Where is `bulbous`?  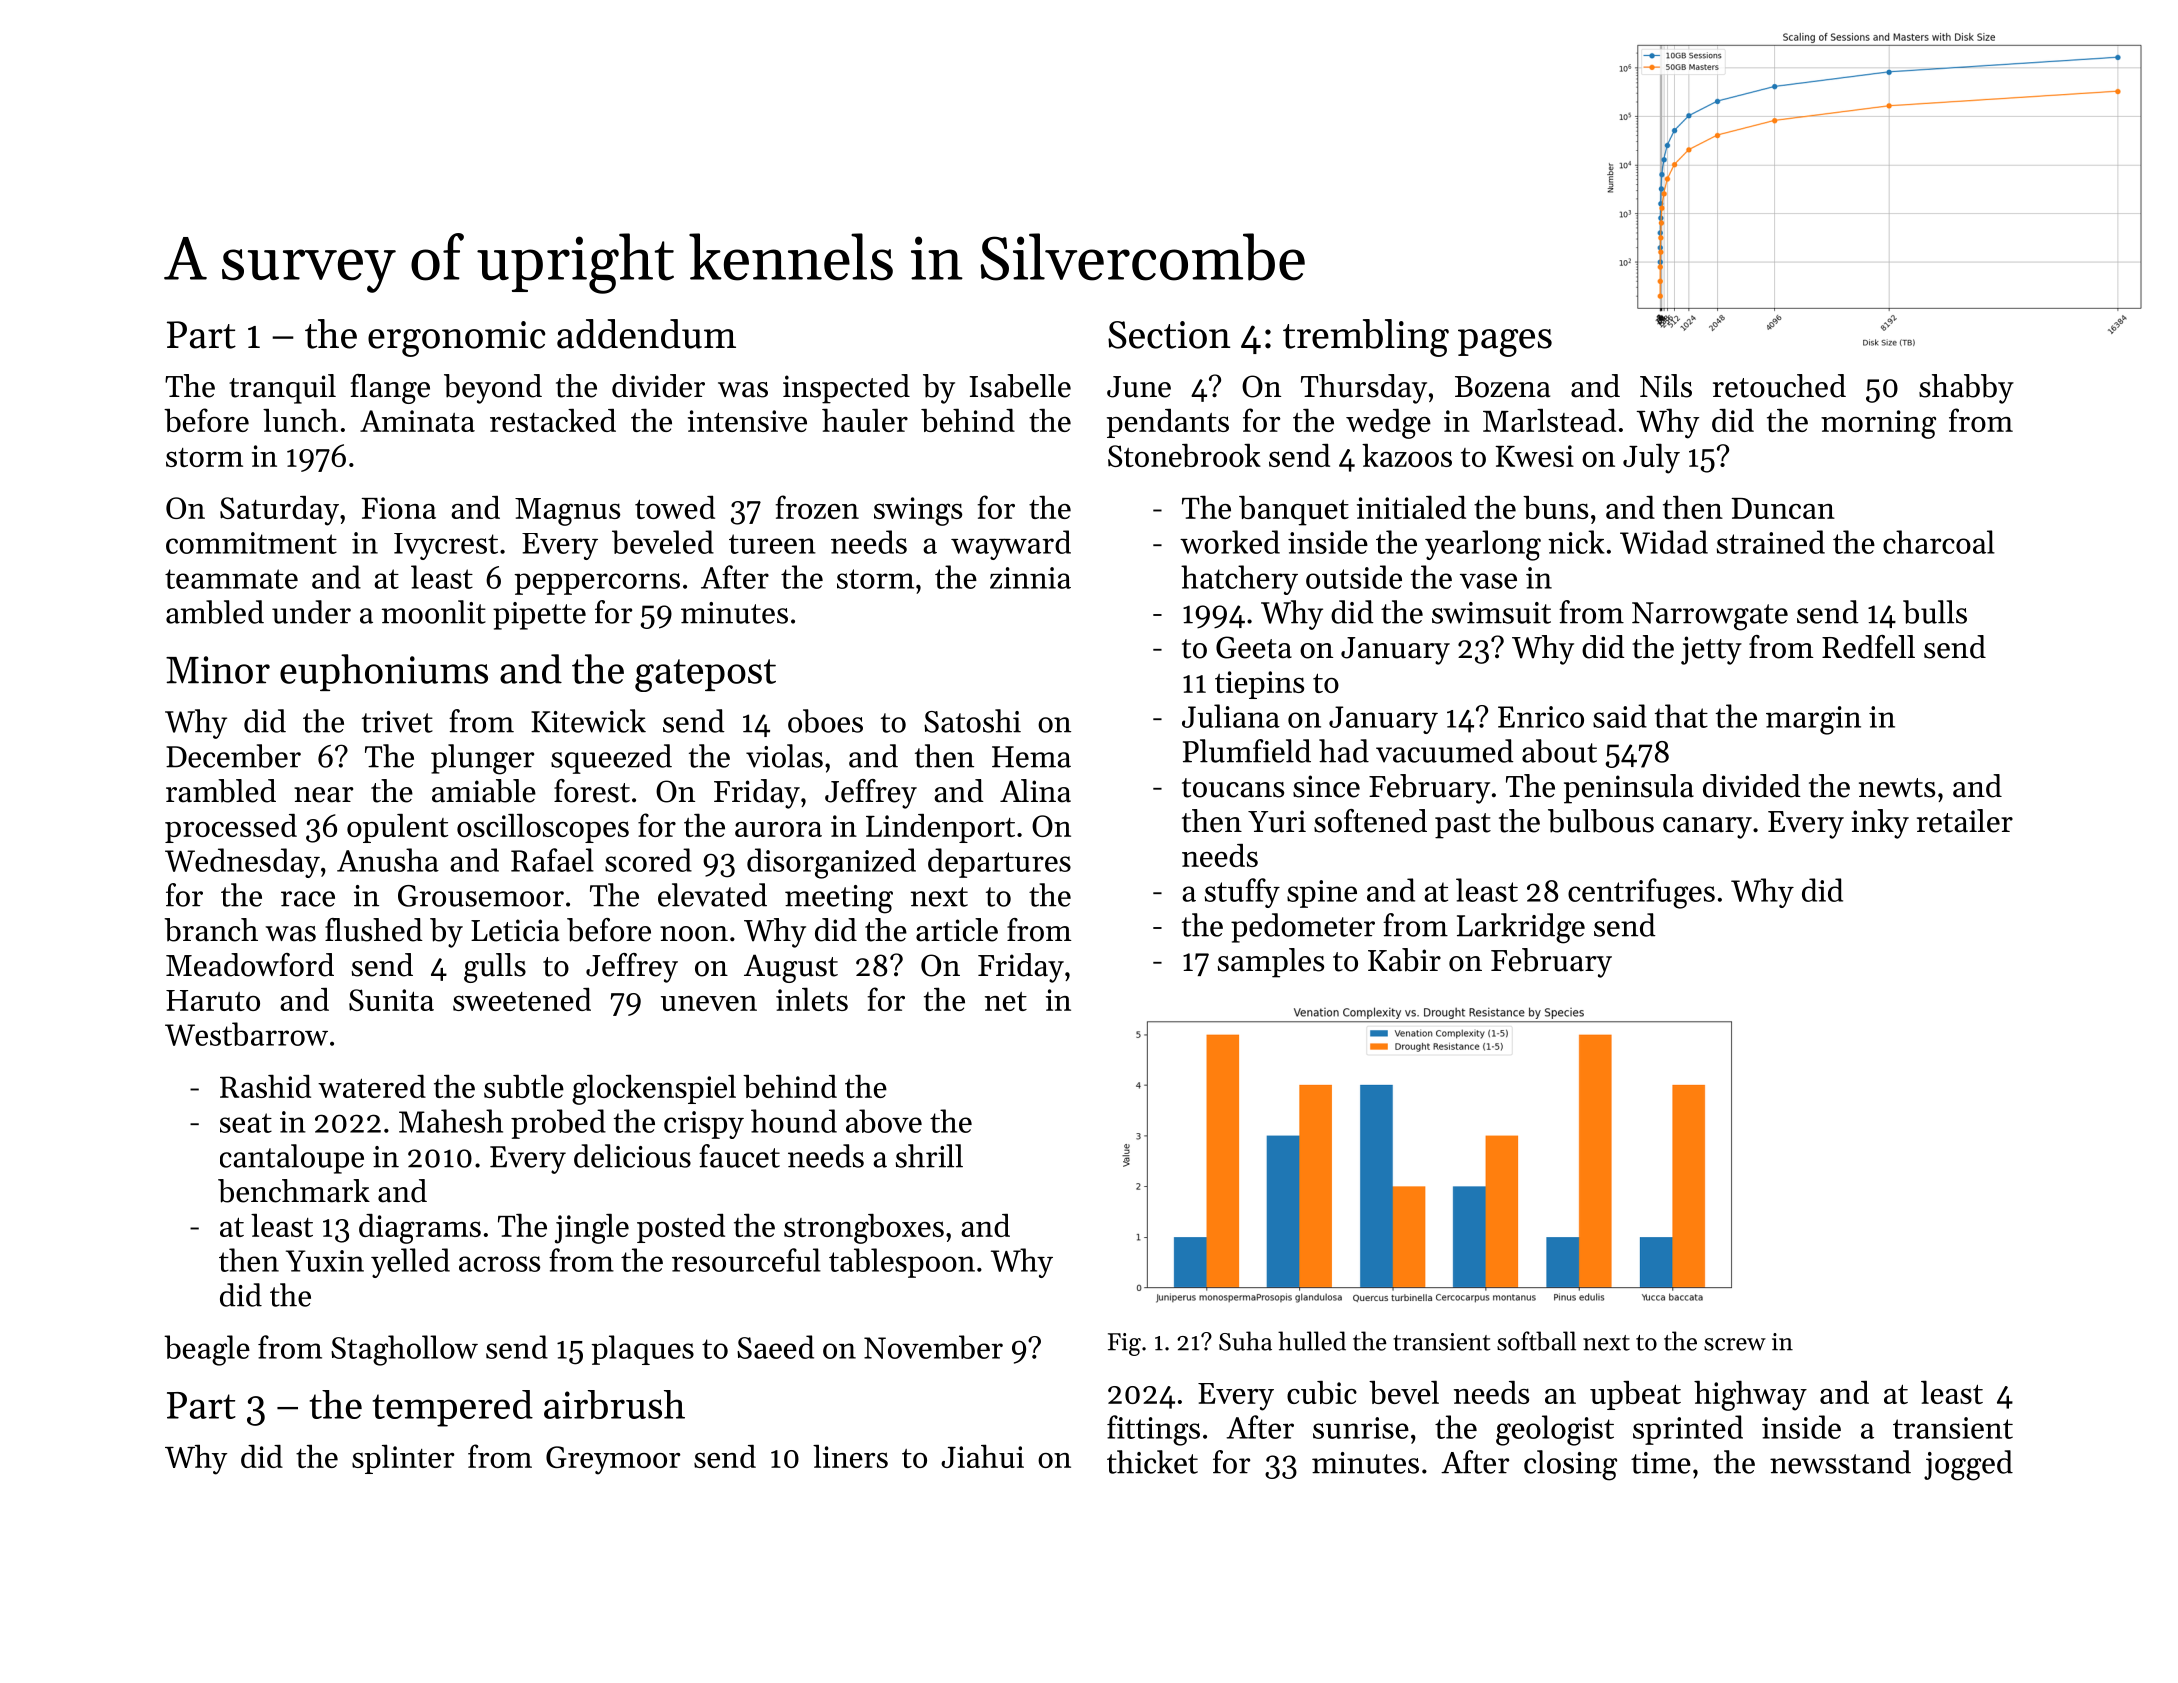 bulbous is located at coordinates (1601, 821).
